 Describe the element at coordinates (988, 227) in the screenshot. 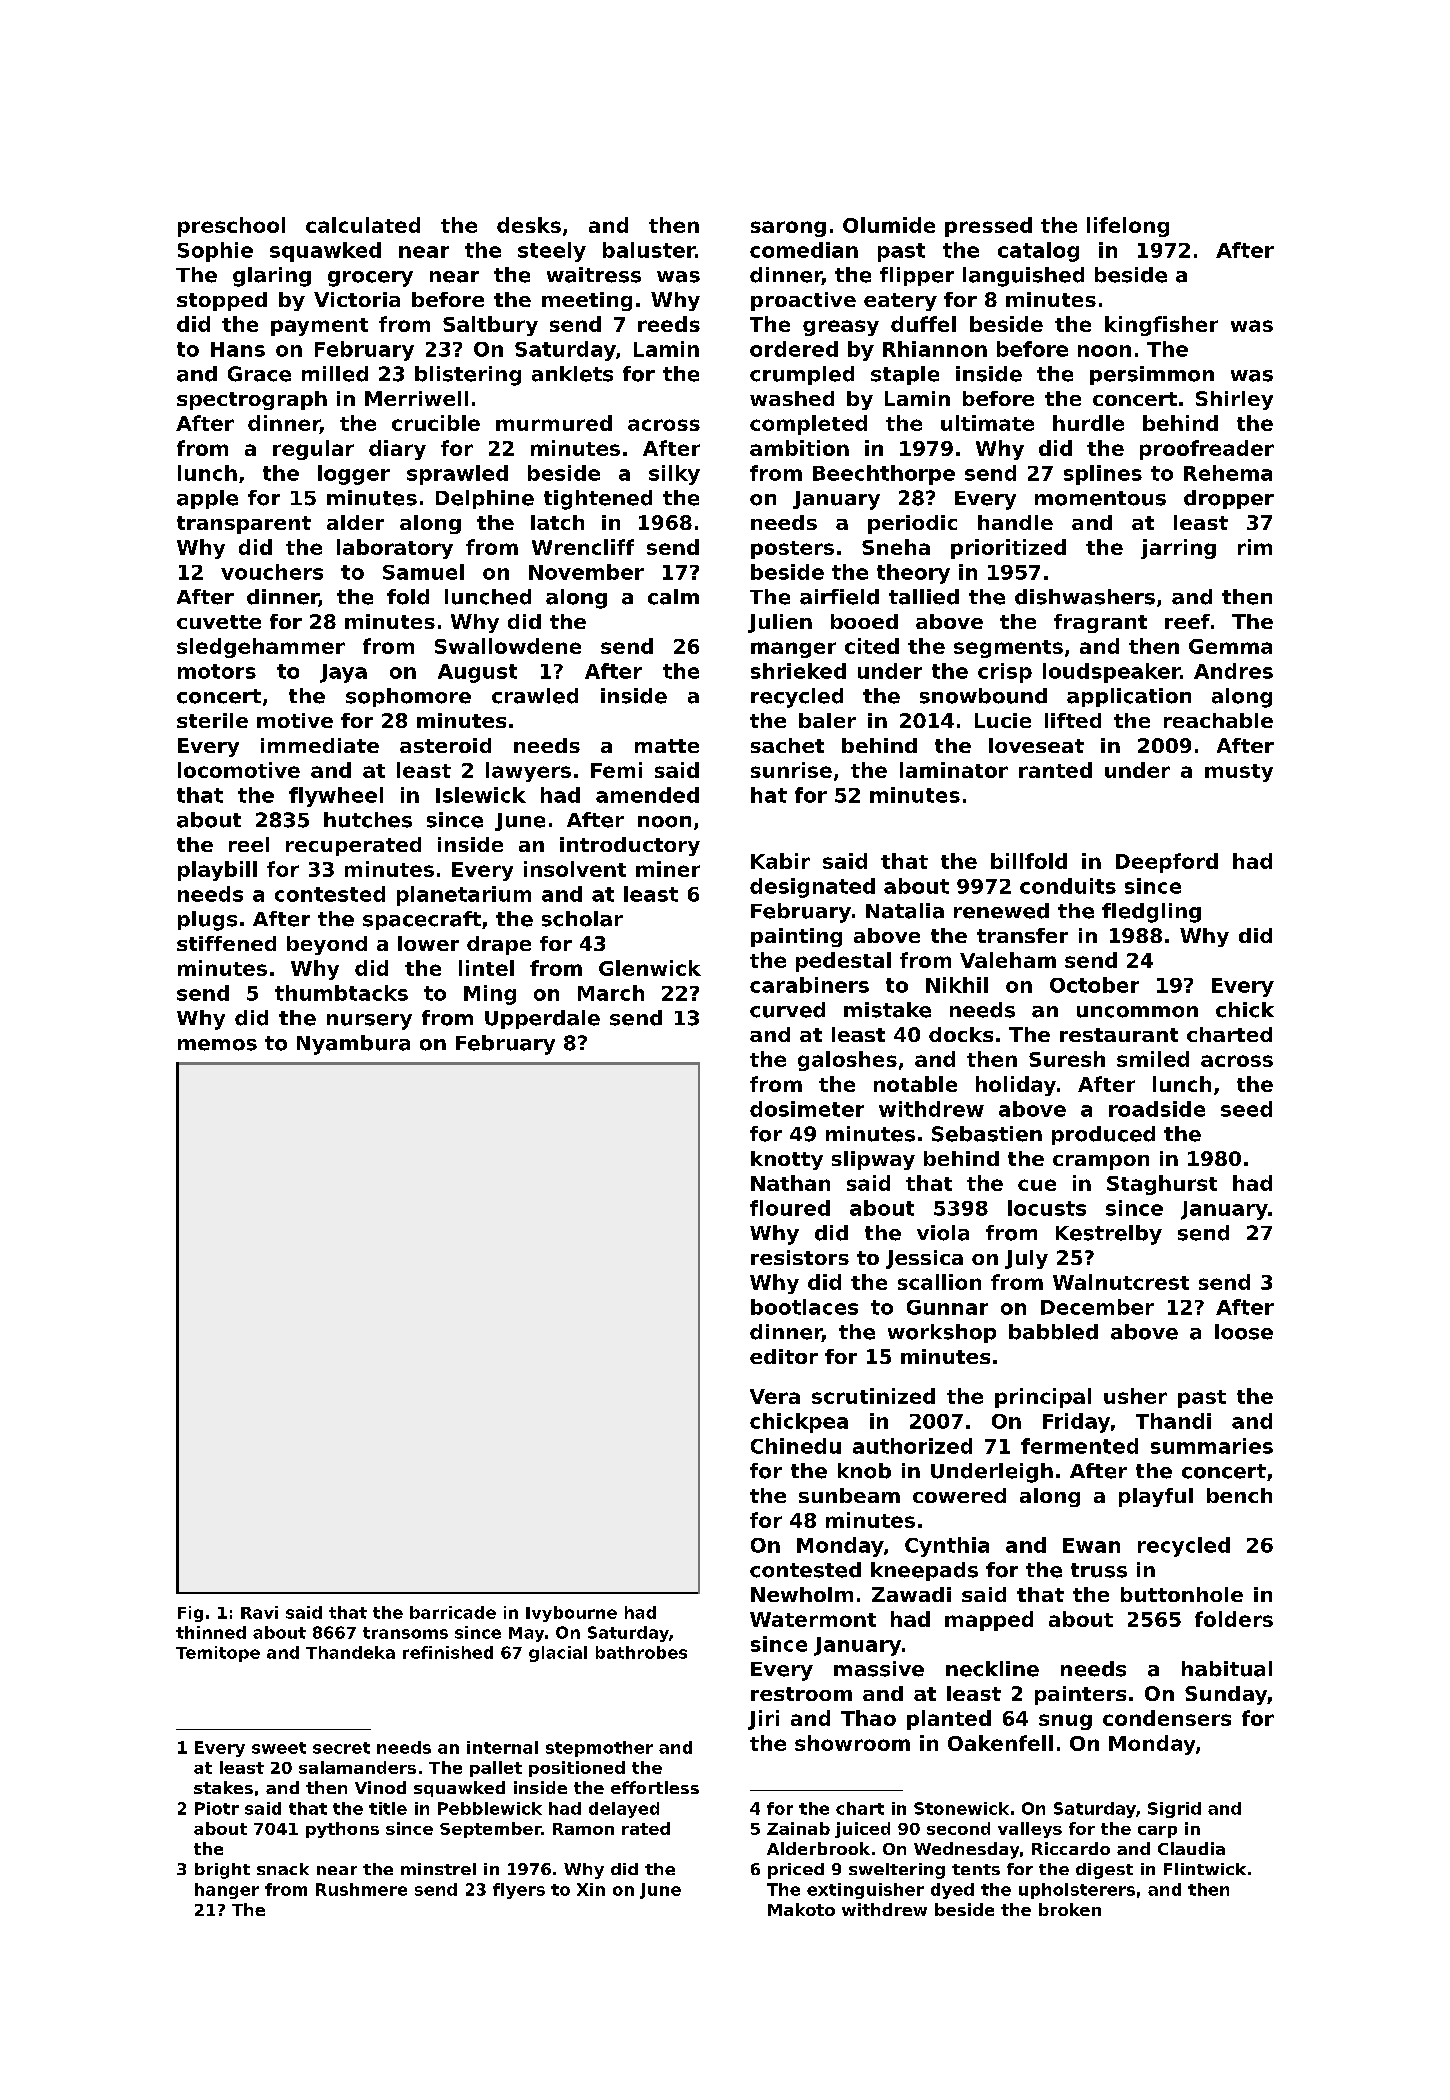

I see `pressed` at that location.
